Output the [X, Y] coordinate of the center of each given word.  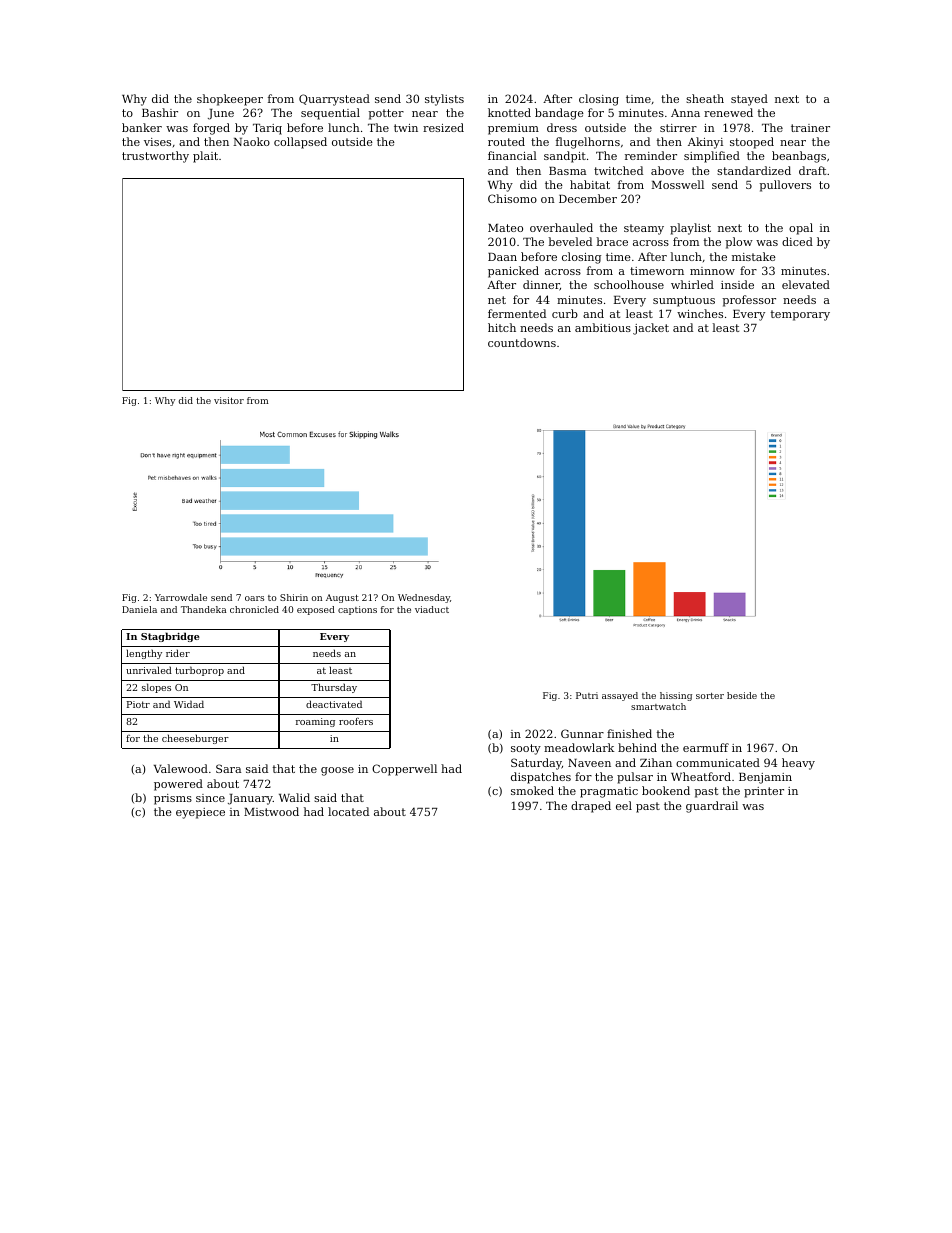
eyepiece [200, 813]
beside [742, 695]
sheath [705, 98]
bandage [559, 114]
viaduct [432, 609]
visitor [229, 400]
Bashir [160, 112]
